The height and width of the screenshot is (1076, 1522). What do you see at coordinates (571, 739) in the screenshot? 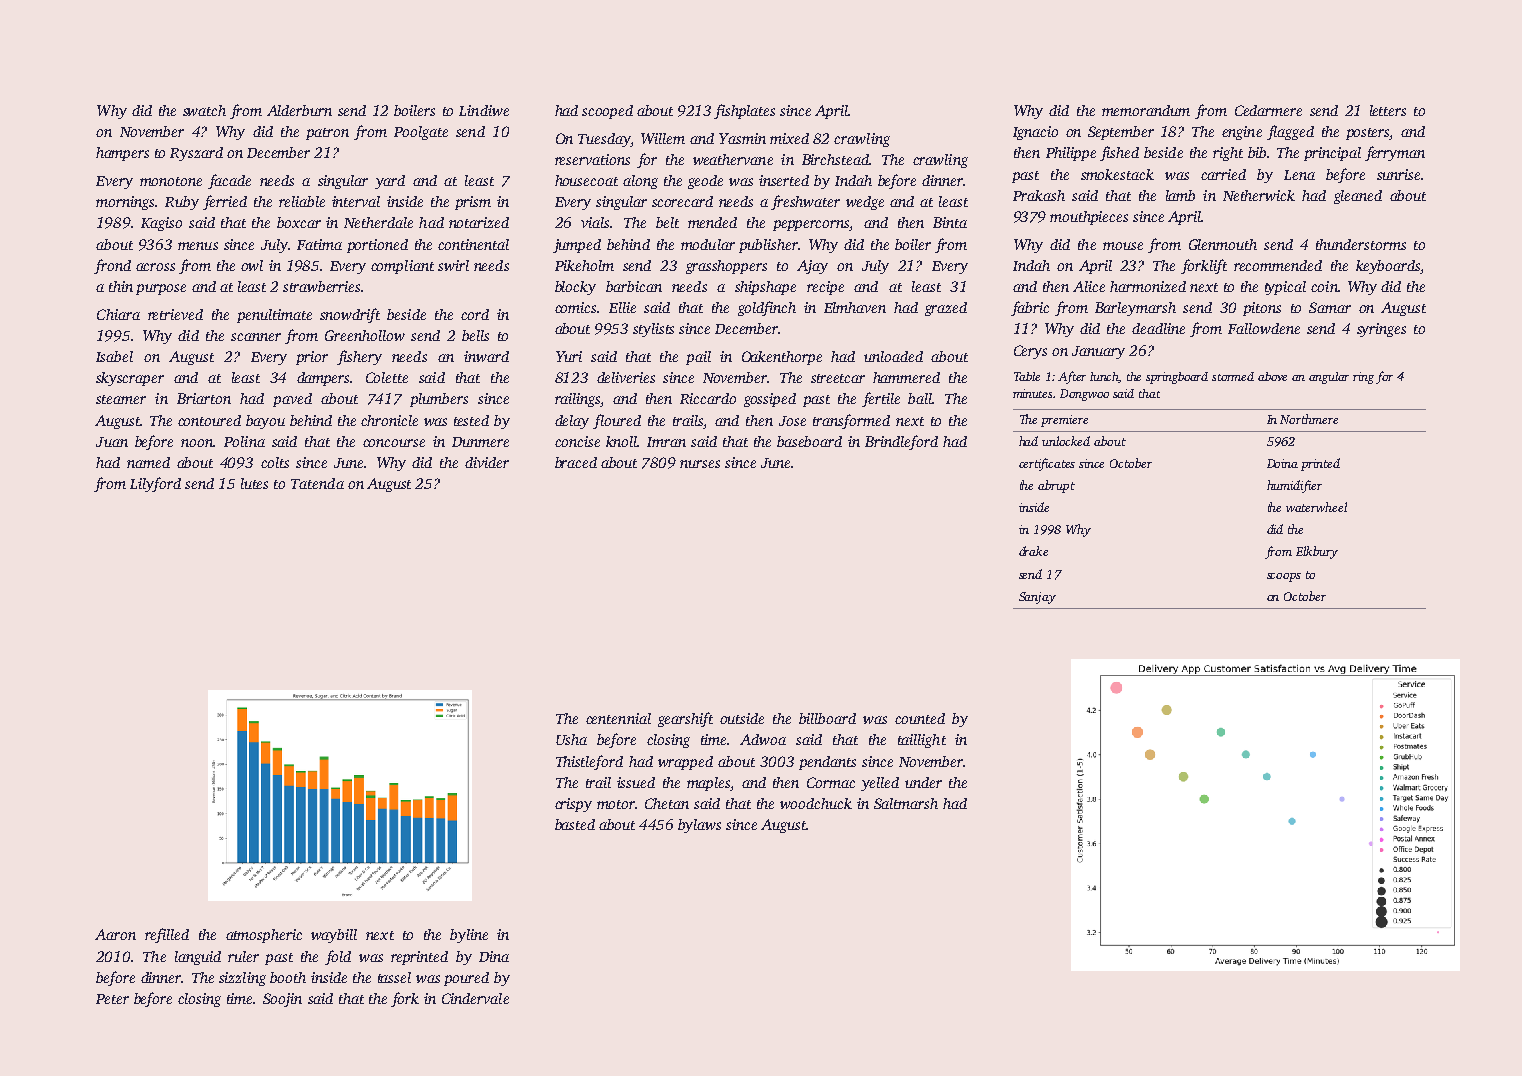
I see `Usha` at bounding box center [571, 739].
